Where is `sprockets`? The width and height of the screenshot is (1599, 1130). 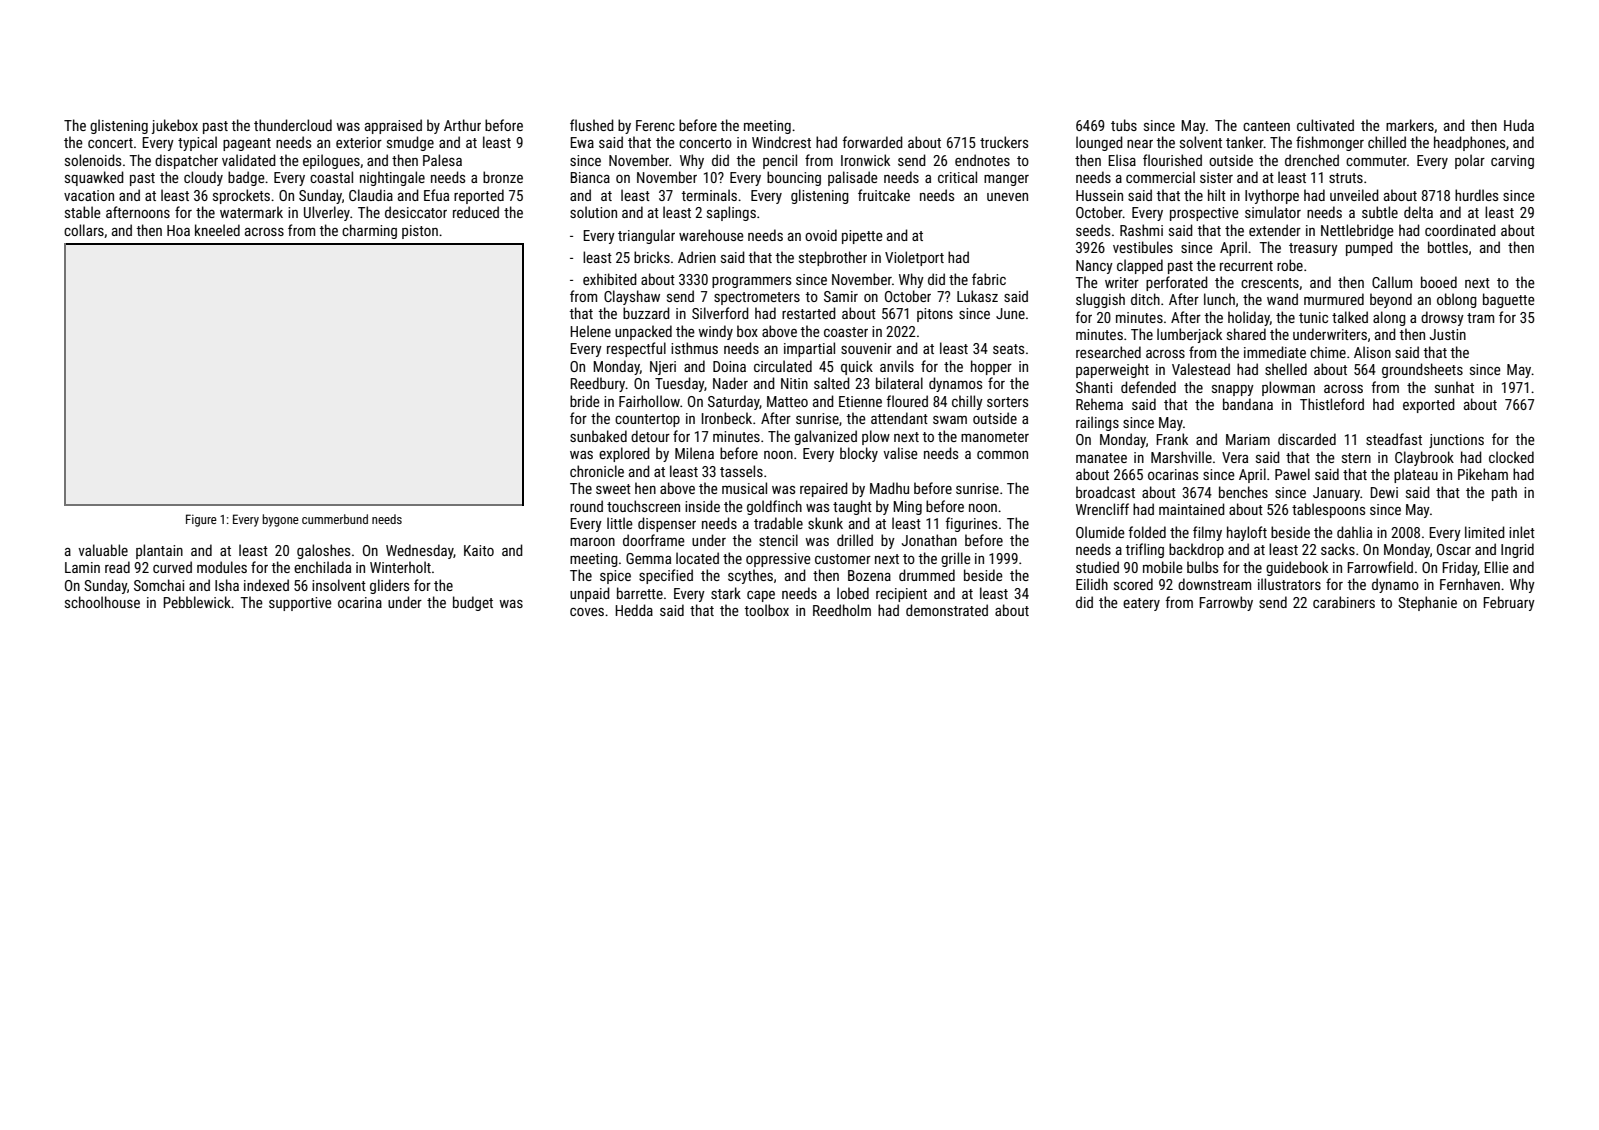 sprockets is located at coordinates (241, 196).
